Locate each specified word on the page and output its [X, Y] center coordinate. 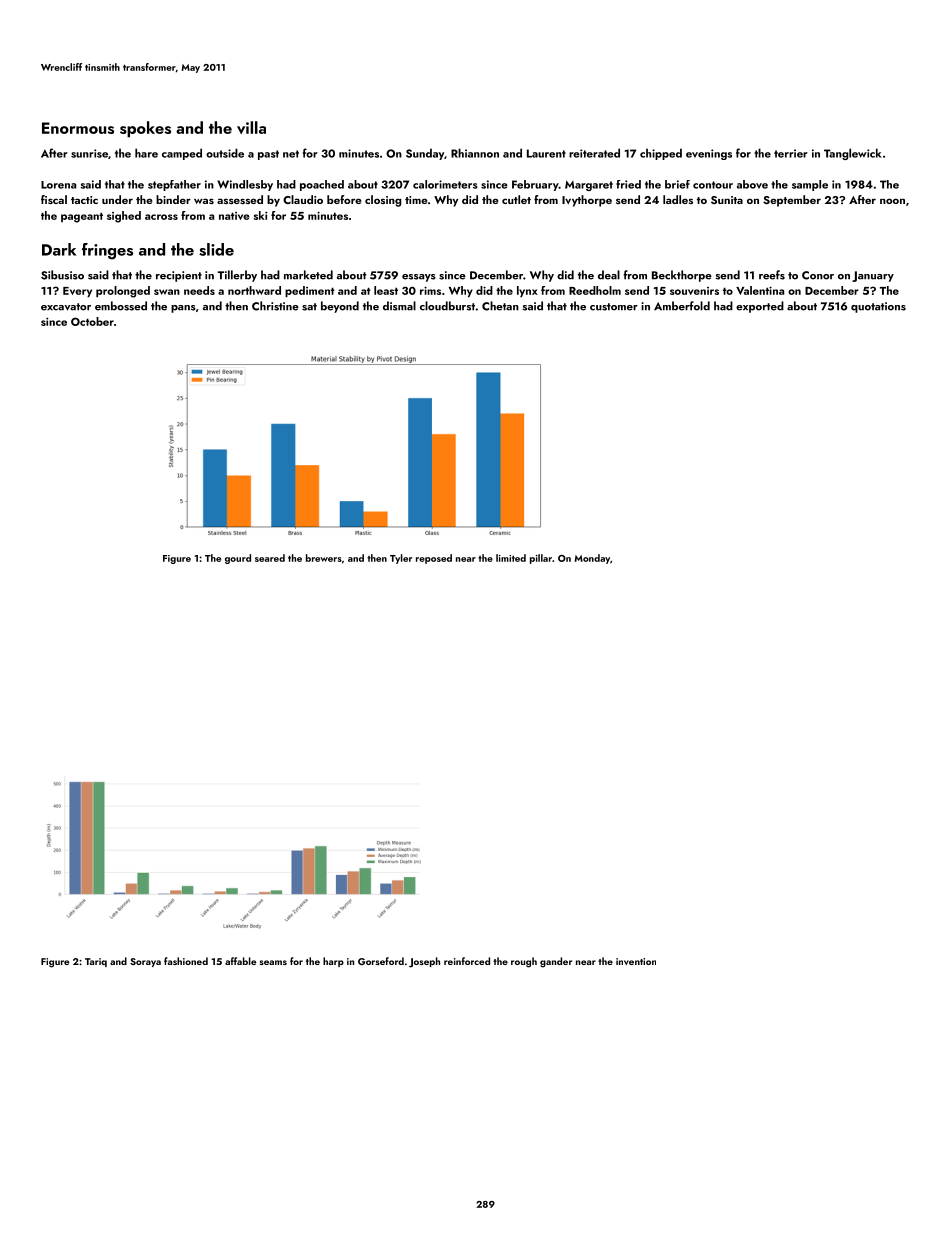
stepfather [174, 185]
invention [636, 961]
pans [183, 309]
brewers [324, 558]
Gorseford [381, 961]
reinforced [467, 961]
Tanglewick [852, 154]
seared [270, 558]
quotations [878, 307]
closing [383, 201]
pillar [541, 559]
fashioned [186, 961]
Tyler [401, 559]
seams [273, 962]
